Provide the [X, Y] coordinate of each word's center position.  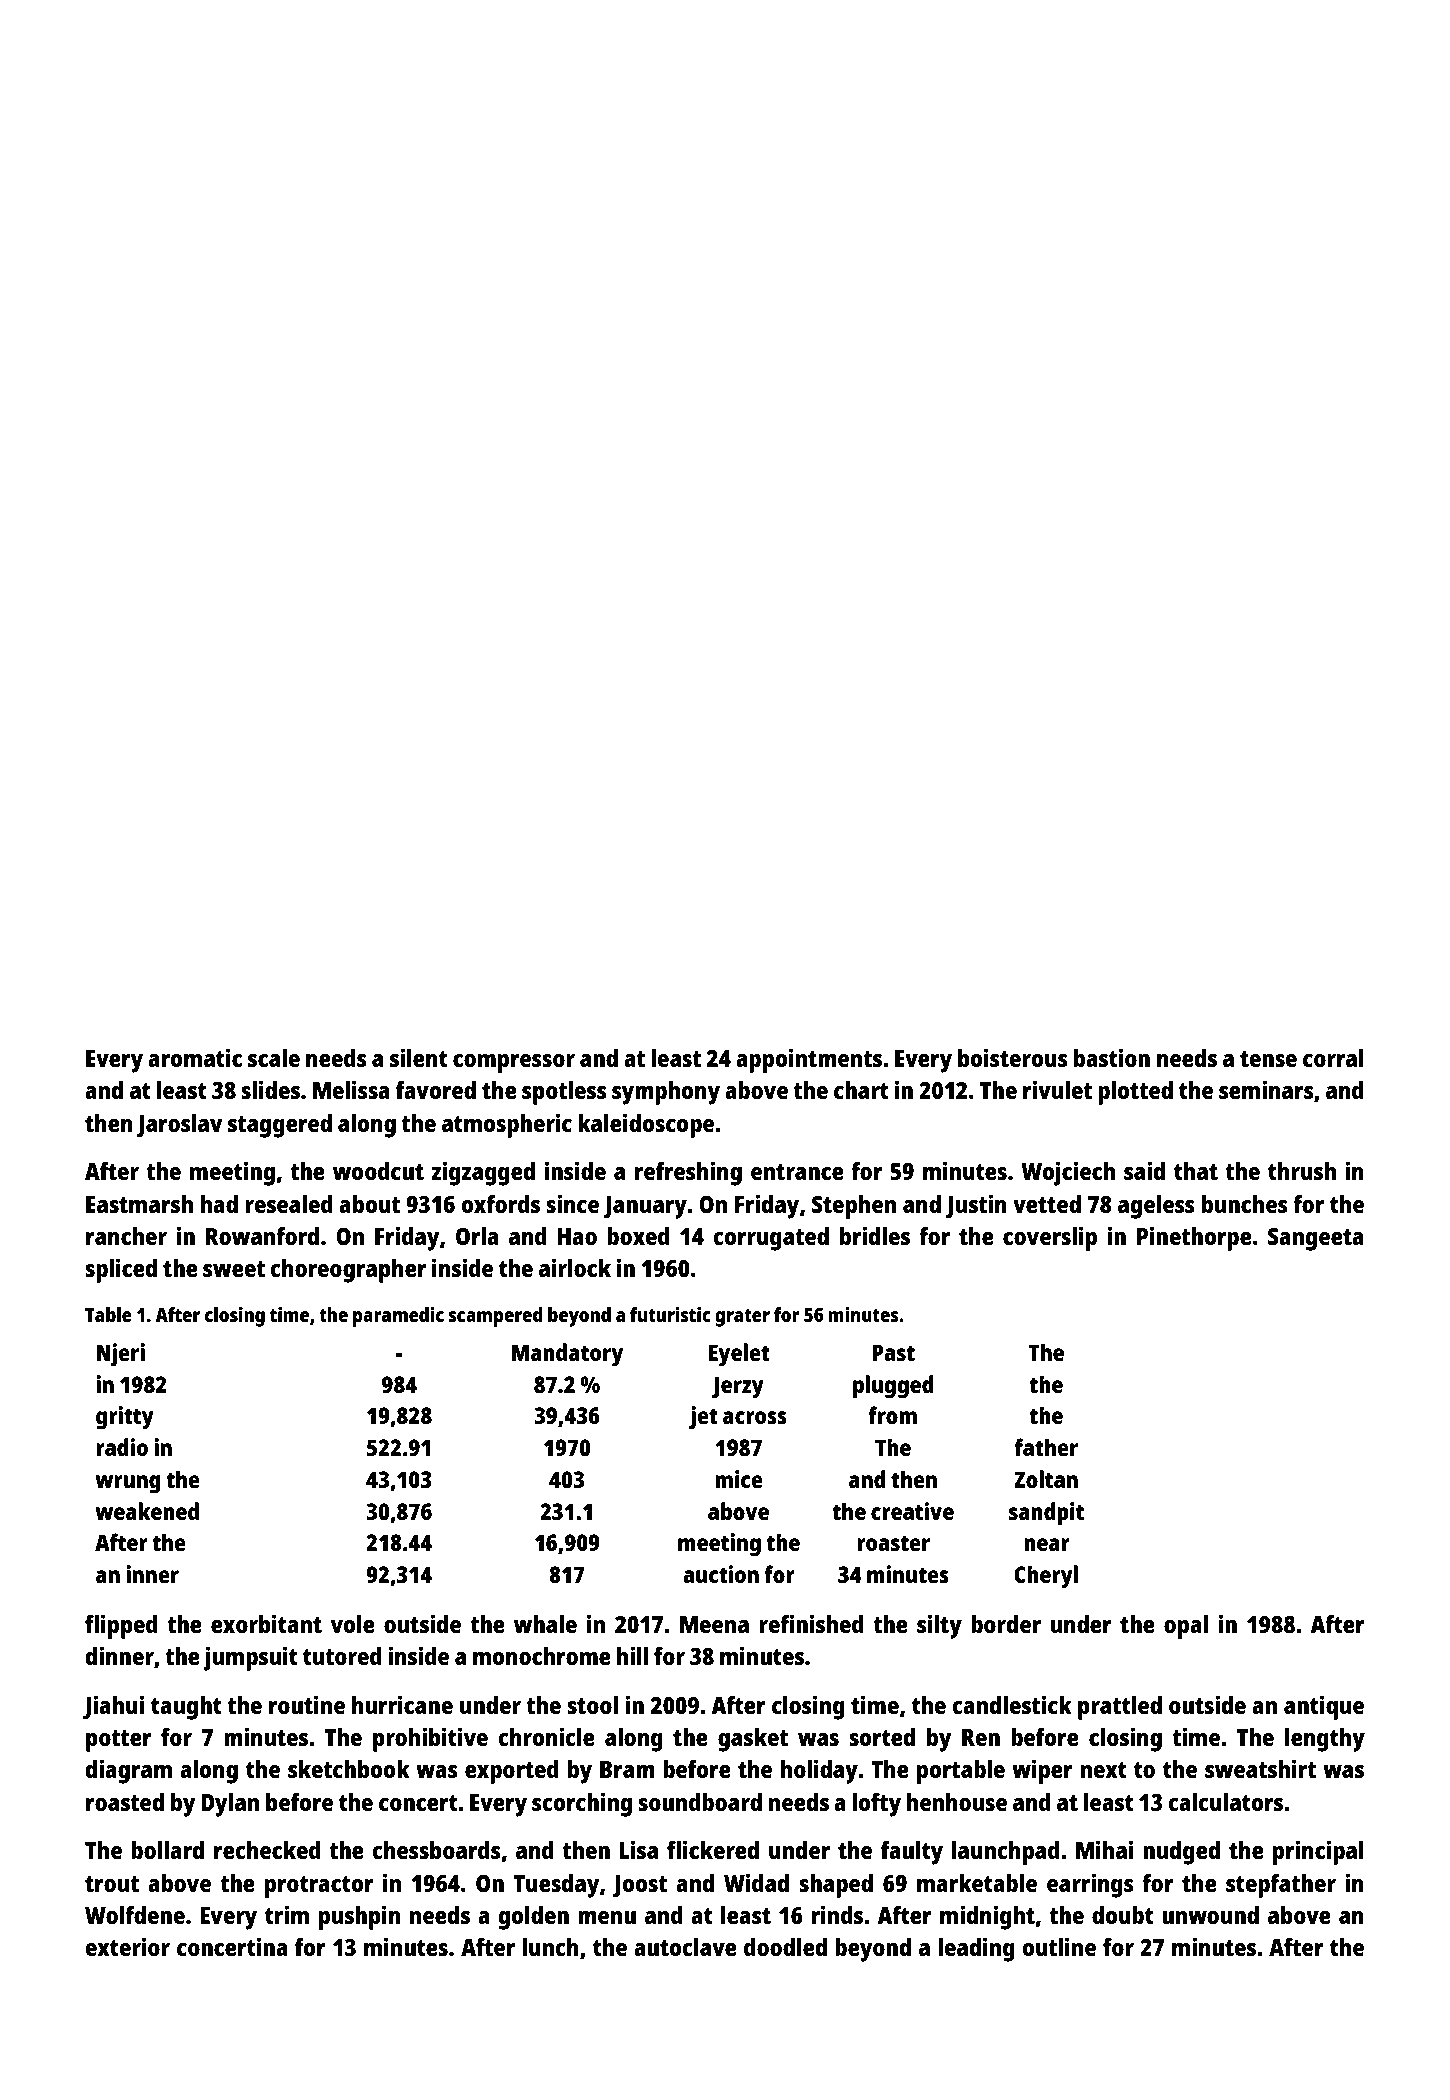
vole [353, 1624]
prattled [1120, 1708]
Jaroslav [179, 1125]
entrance [797, 1172]
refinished [811, 1623]
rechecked [267, 1850]
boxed [638, 1236]
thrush [1302, 1171]
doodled [785, 1947]
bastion [1112, 1057]
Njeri [120, 1355]
